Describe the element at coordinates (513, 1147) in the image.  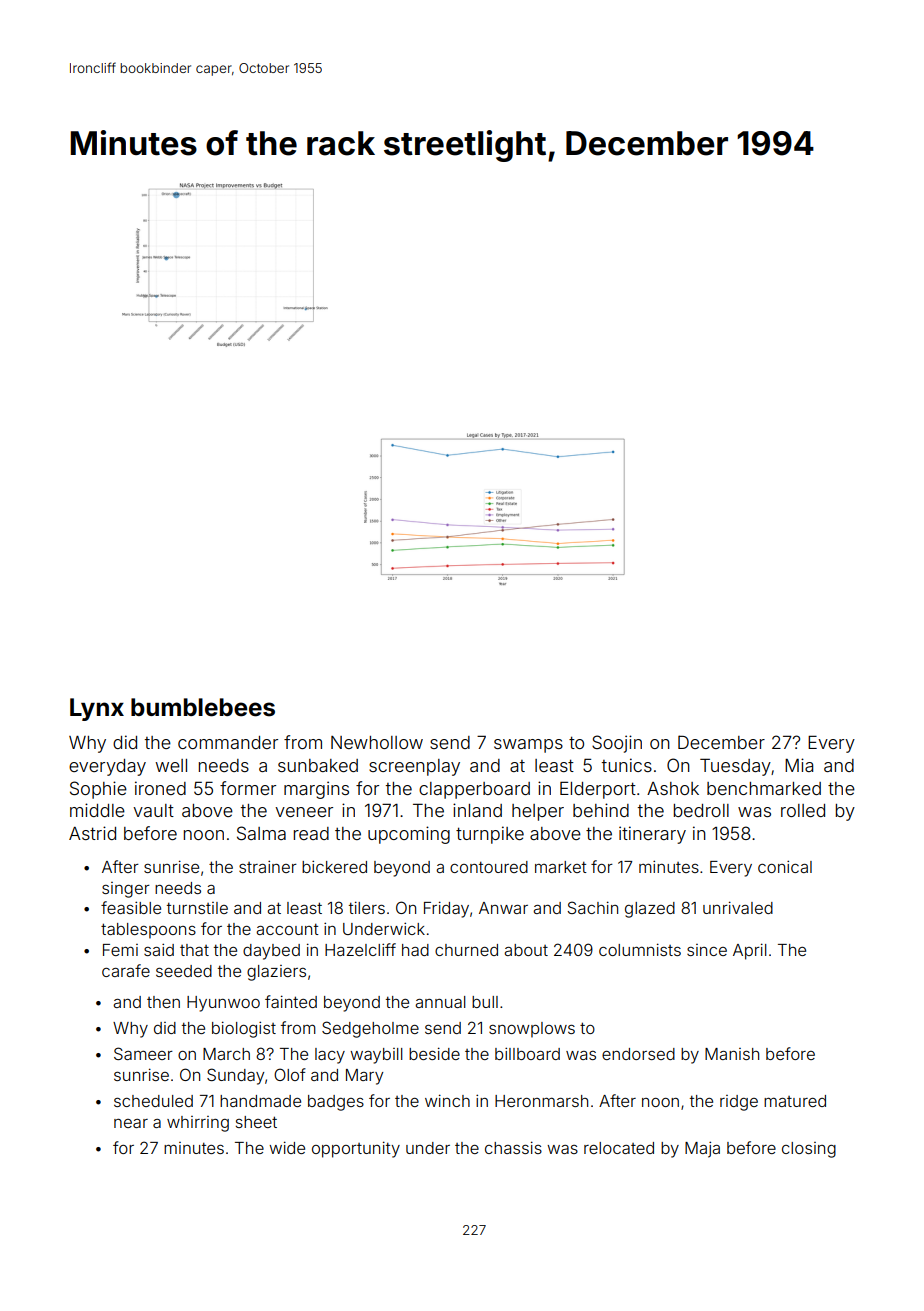
I see `chassis` at that location.
